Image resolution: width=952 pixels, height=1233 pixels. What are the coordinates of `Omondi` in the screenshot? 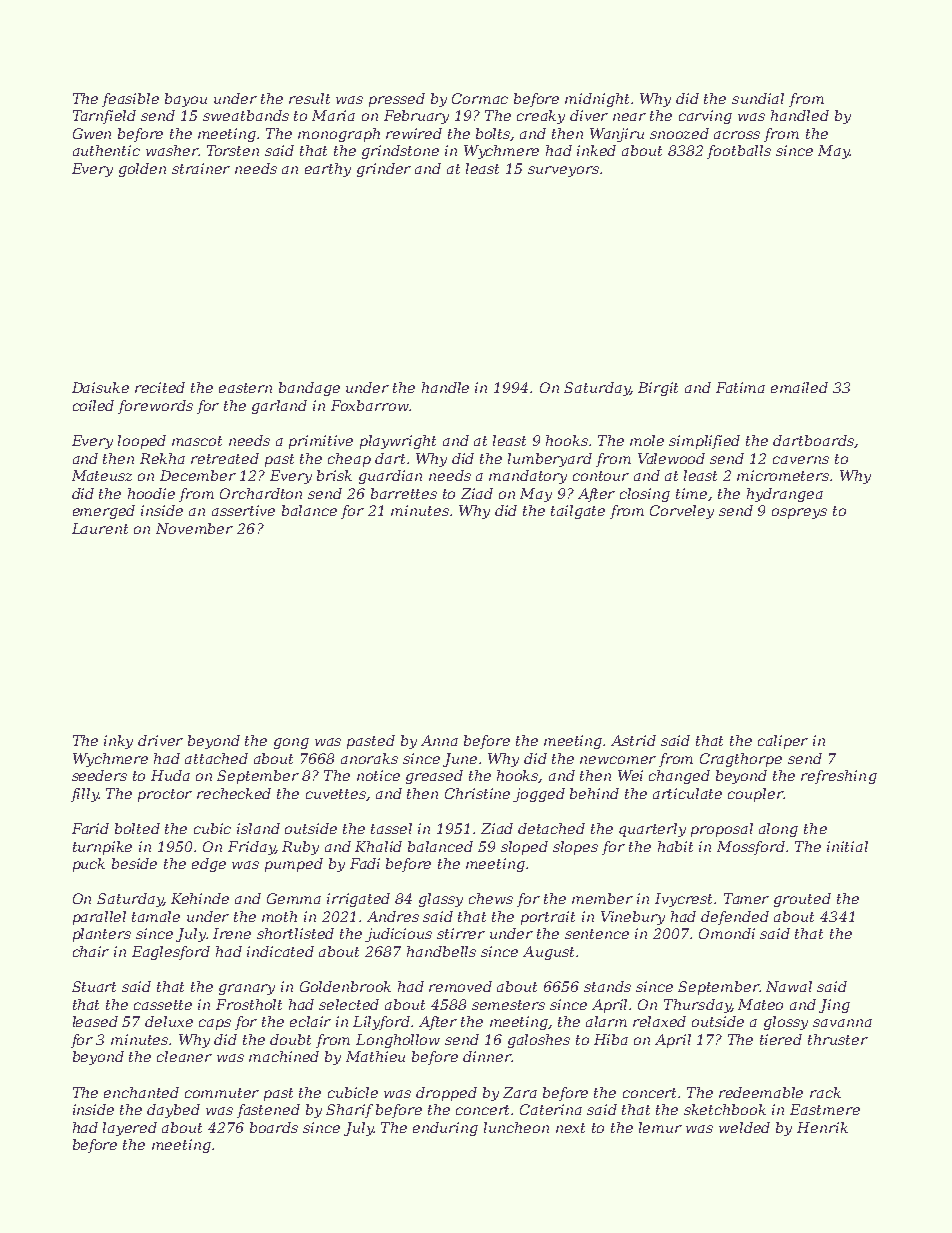 It's located at (727, 933).
